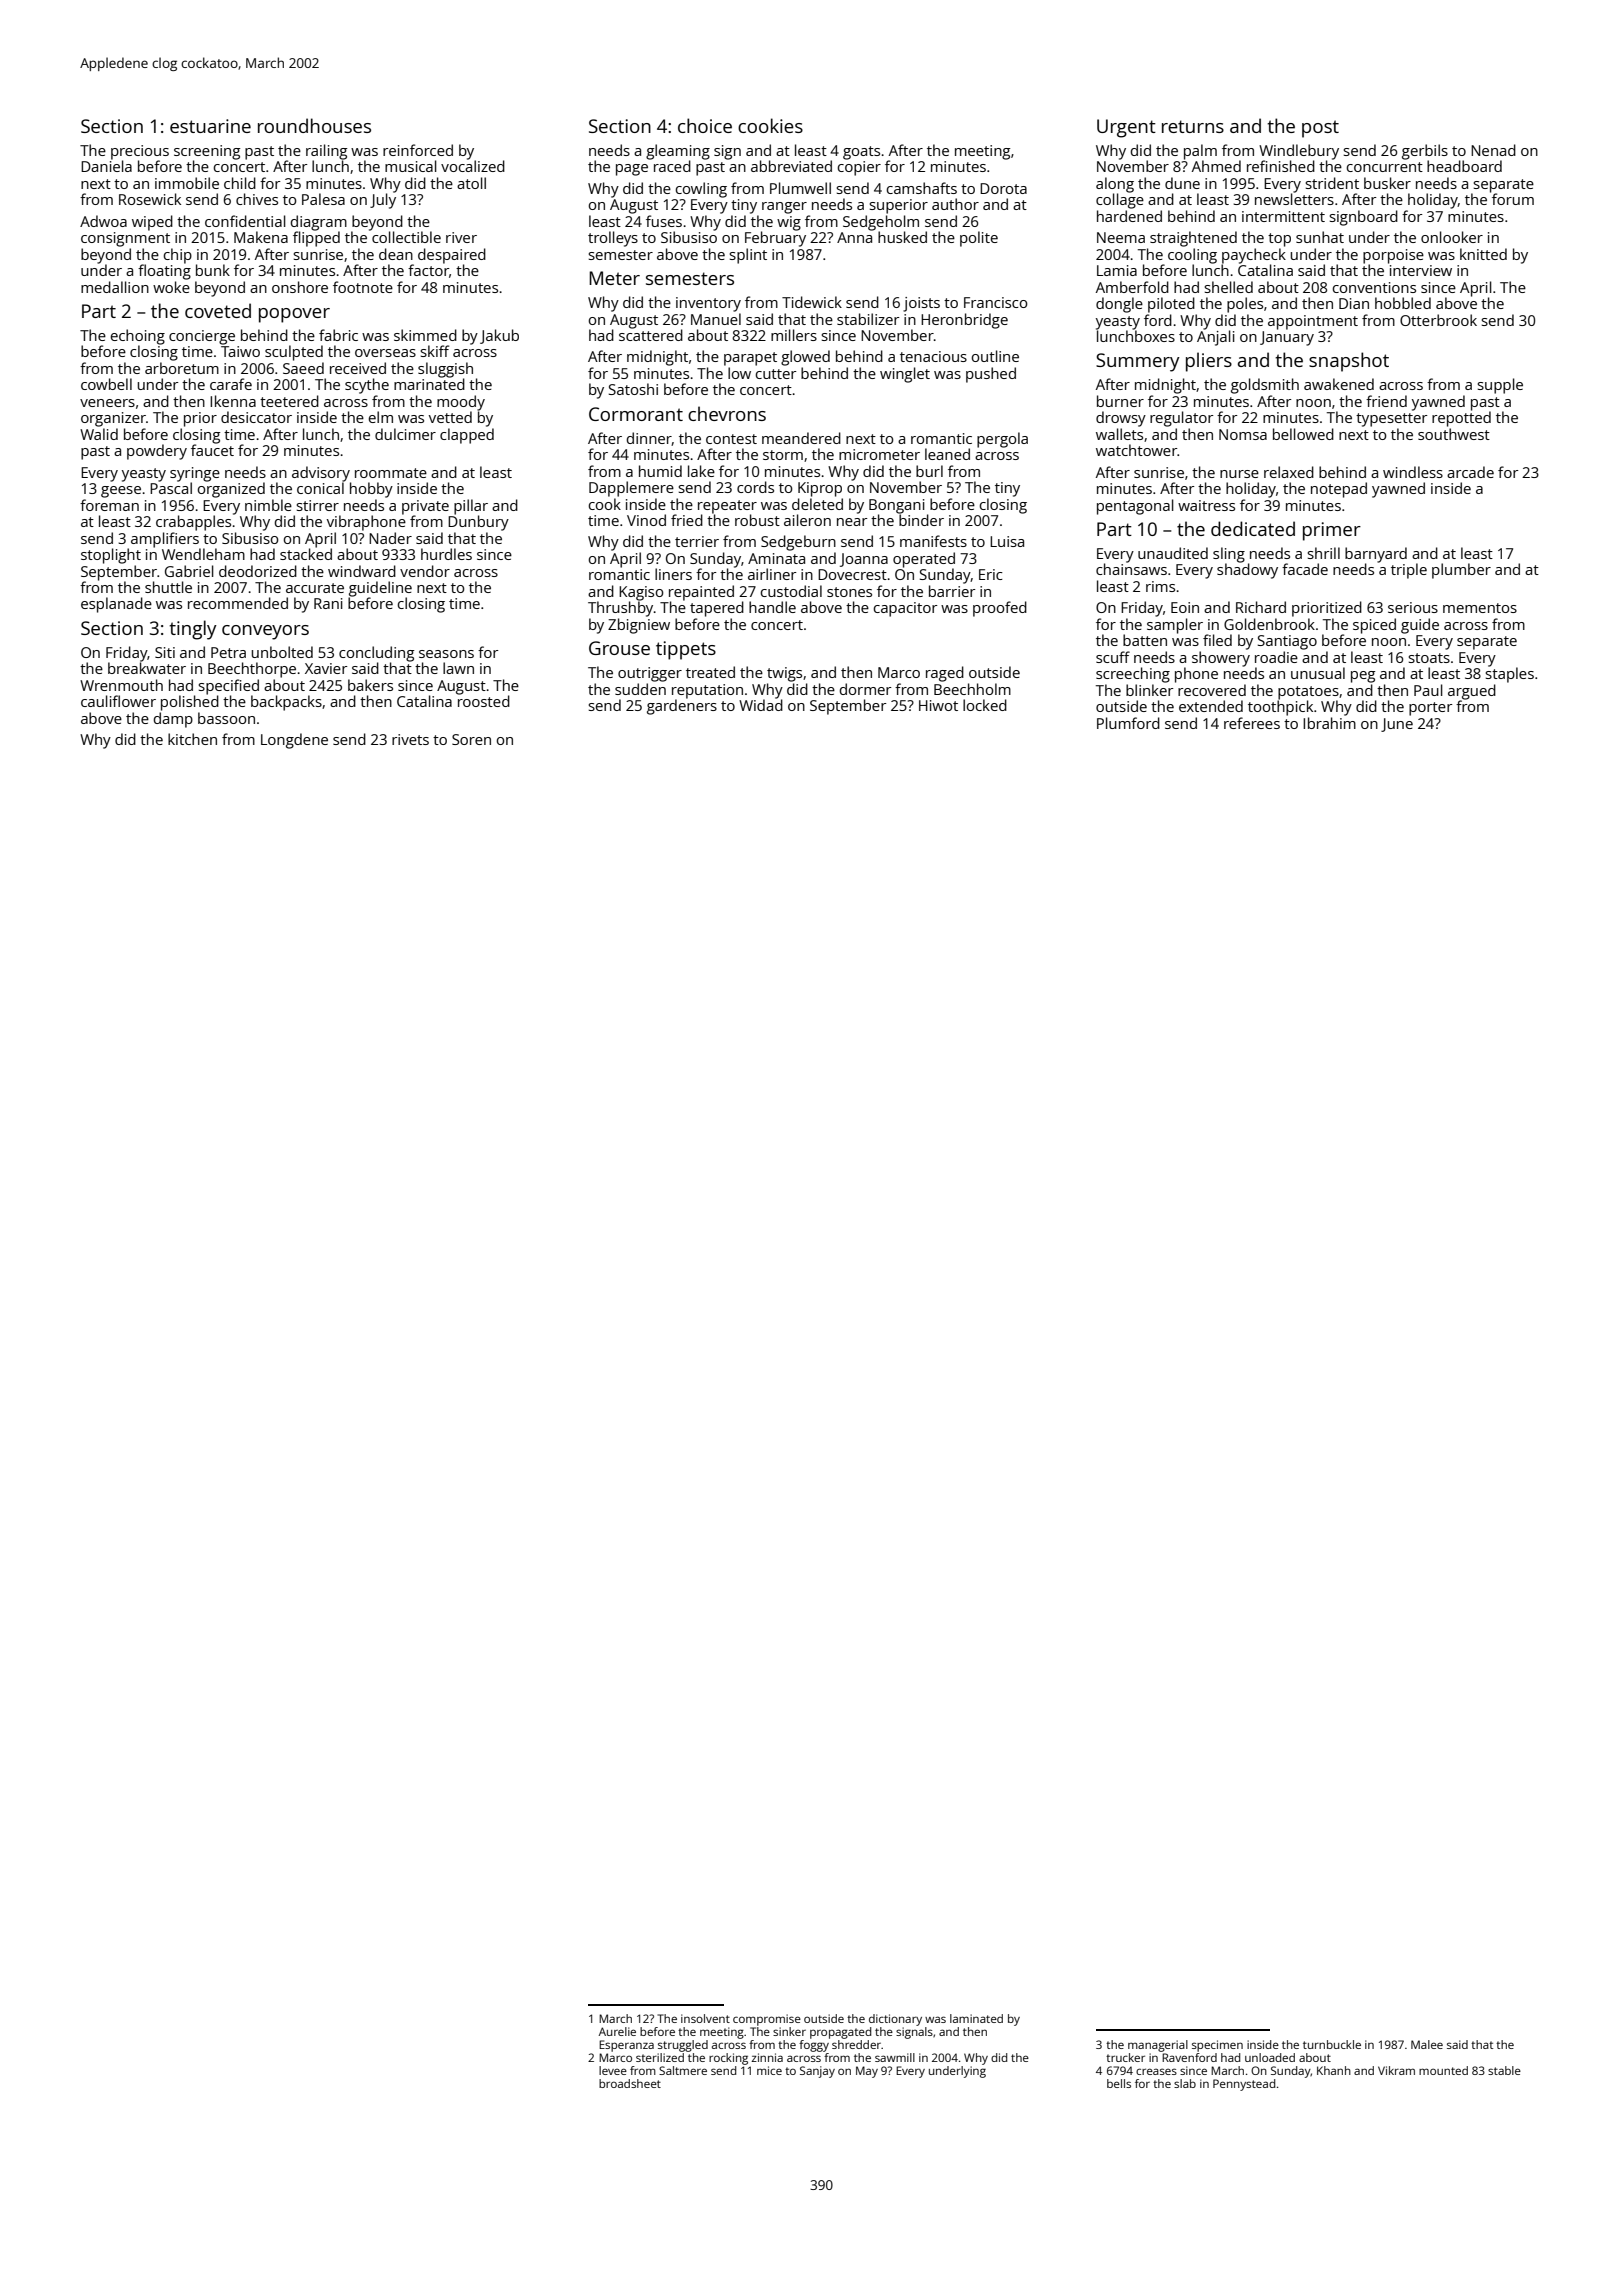  Describe the element at coordinates (1320, 129) in the document. I see `post` at that location.
